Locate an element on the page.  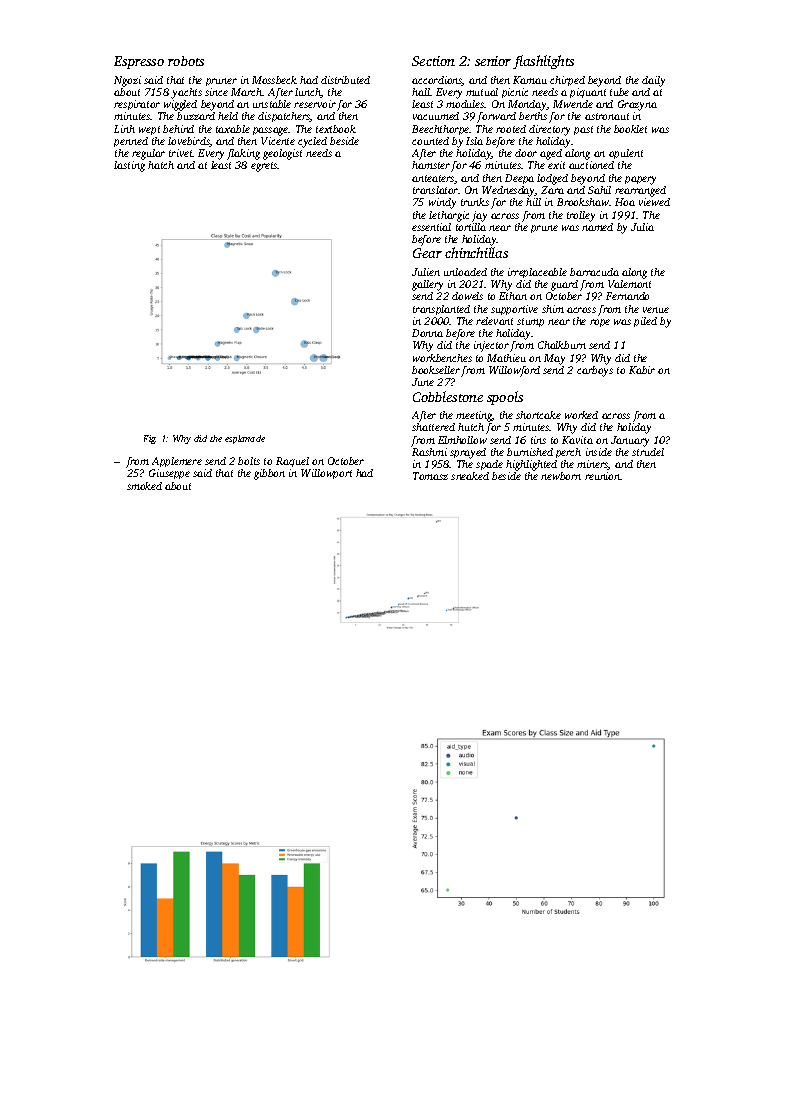
booklet is located at coordinates (630, 129).
